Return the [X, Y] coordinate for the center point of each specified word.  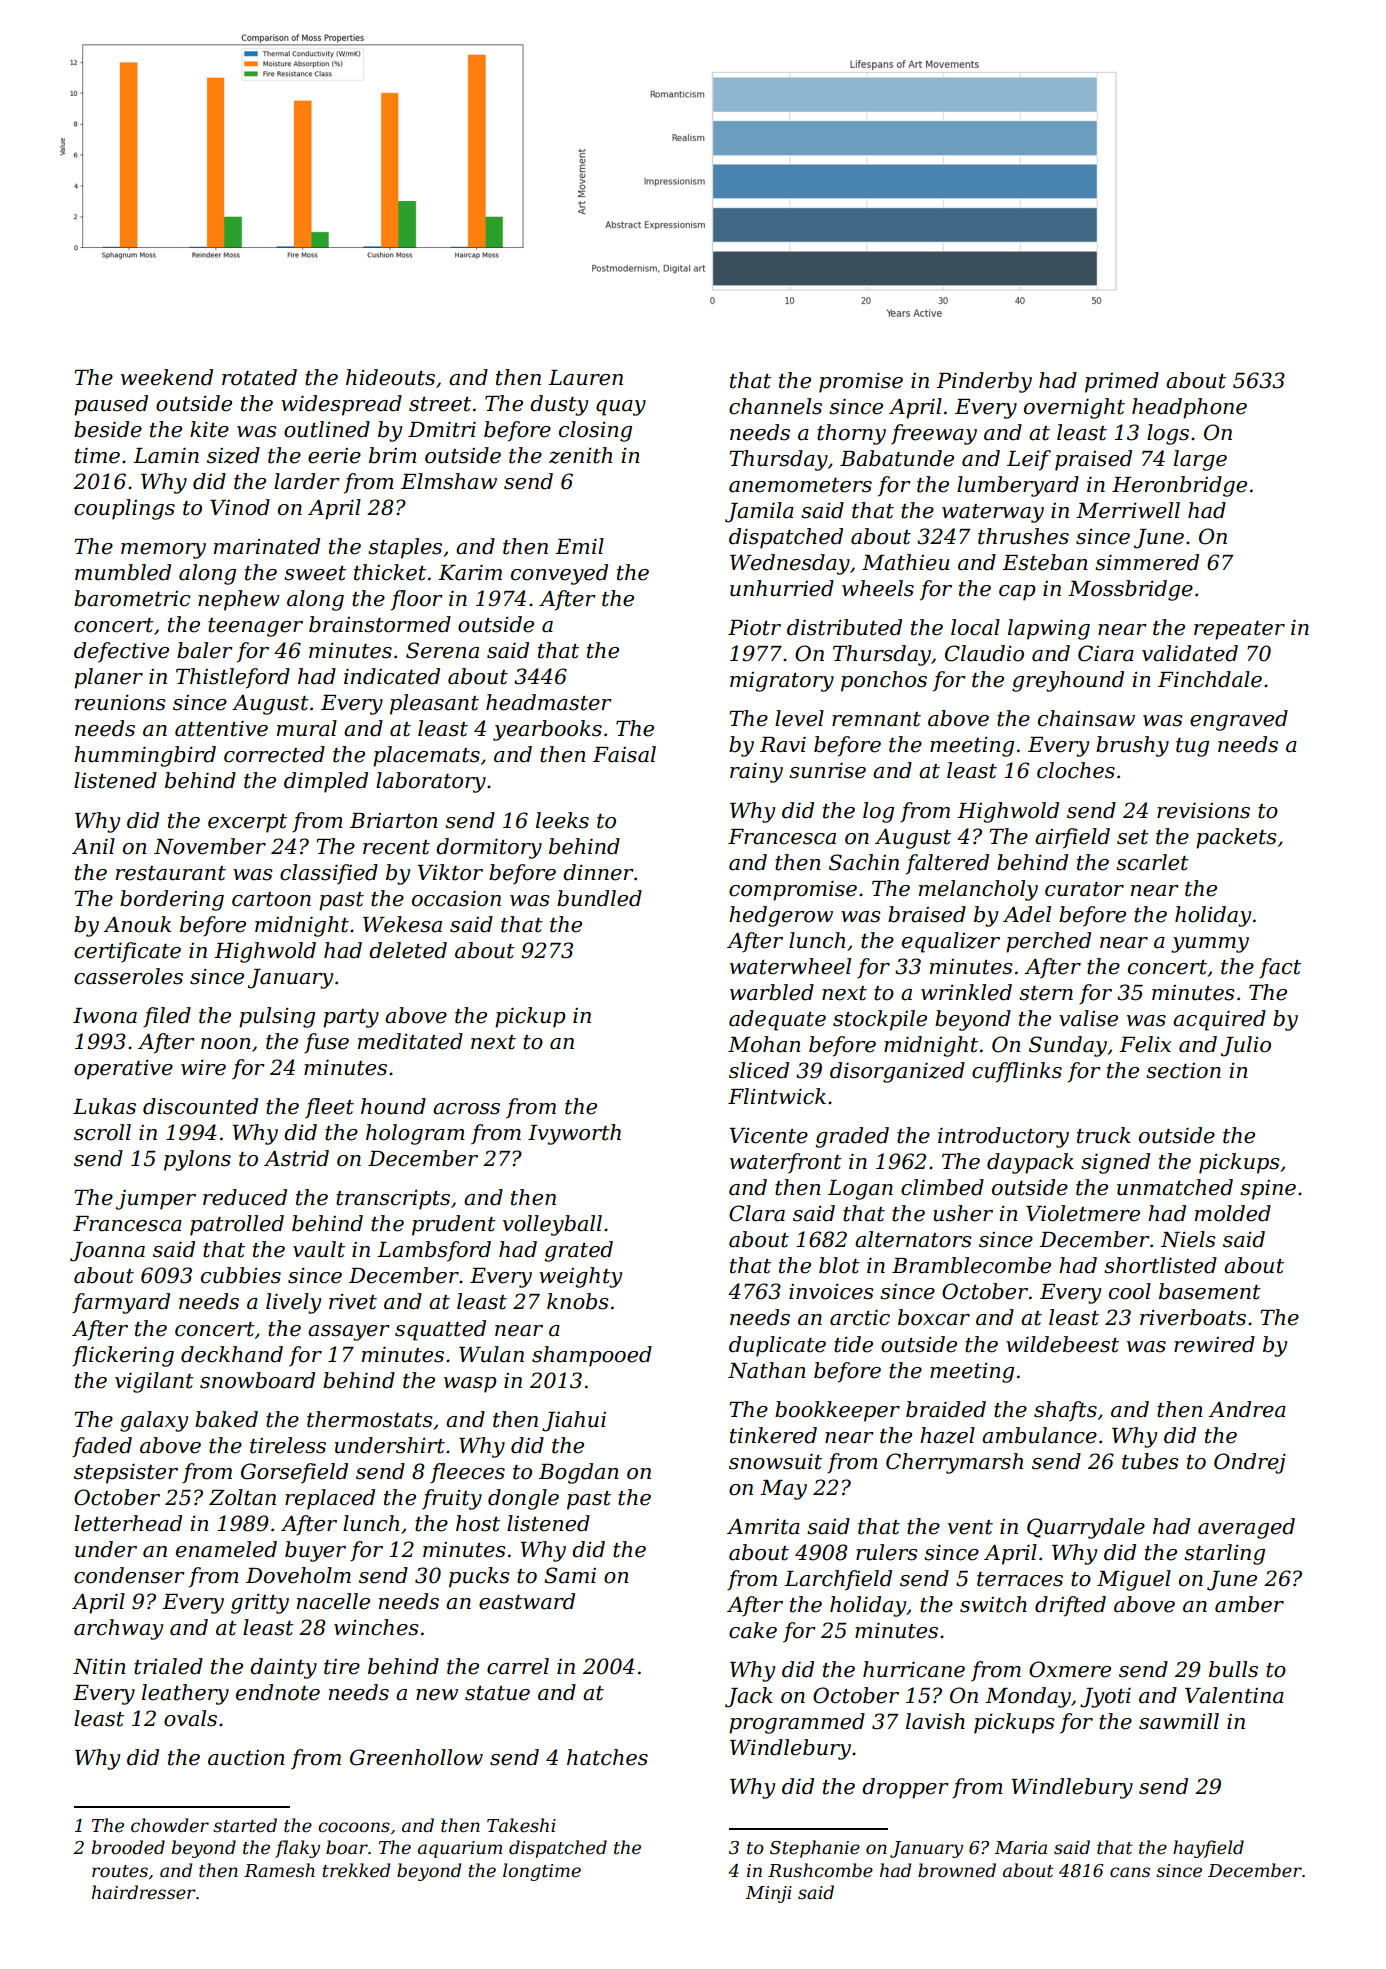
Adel [1027, 914]
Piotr [754, 628]
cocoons [354, 1827]
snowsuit [775, 1461]
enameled [226, 1549]
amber [1249, 1604]
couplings [124, 509]
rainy [756, 772]
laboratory [431, 782]
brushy [1132, 746]
